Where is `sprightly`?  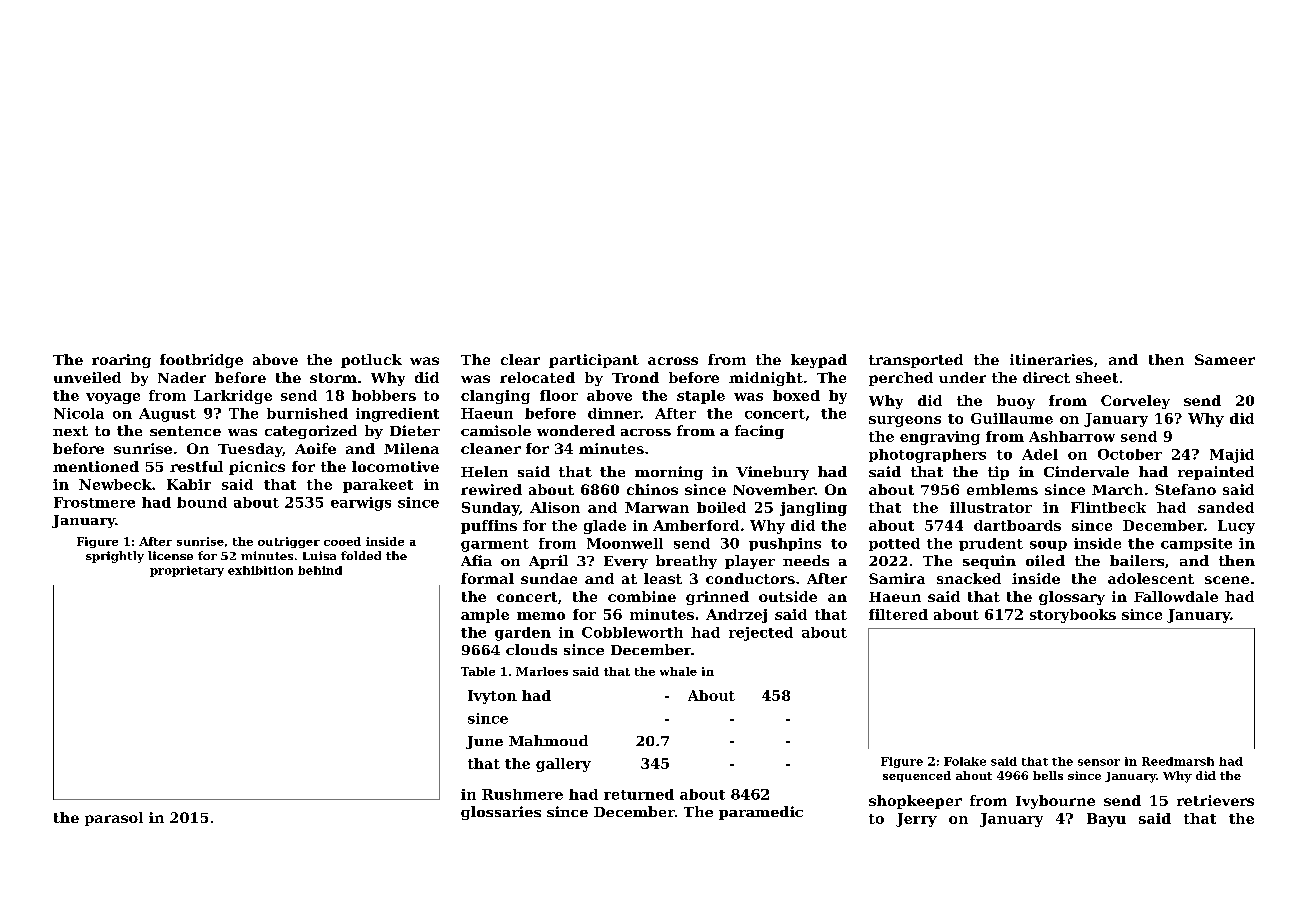
sprightly is located at coordinates (115, 557).
